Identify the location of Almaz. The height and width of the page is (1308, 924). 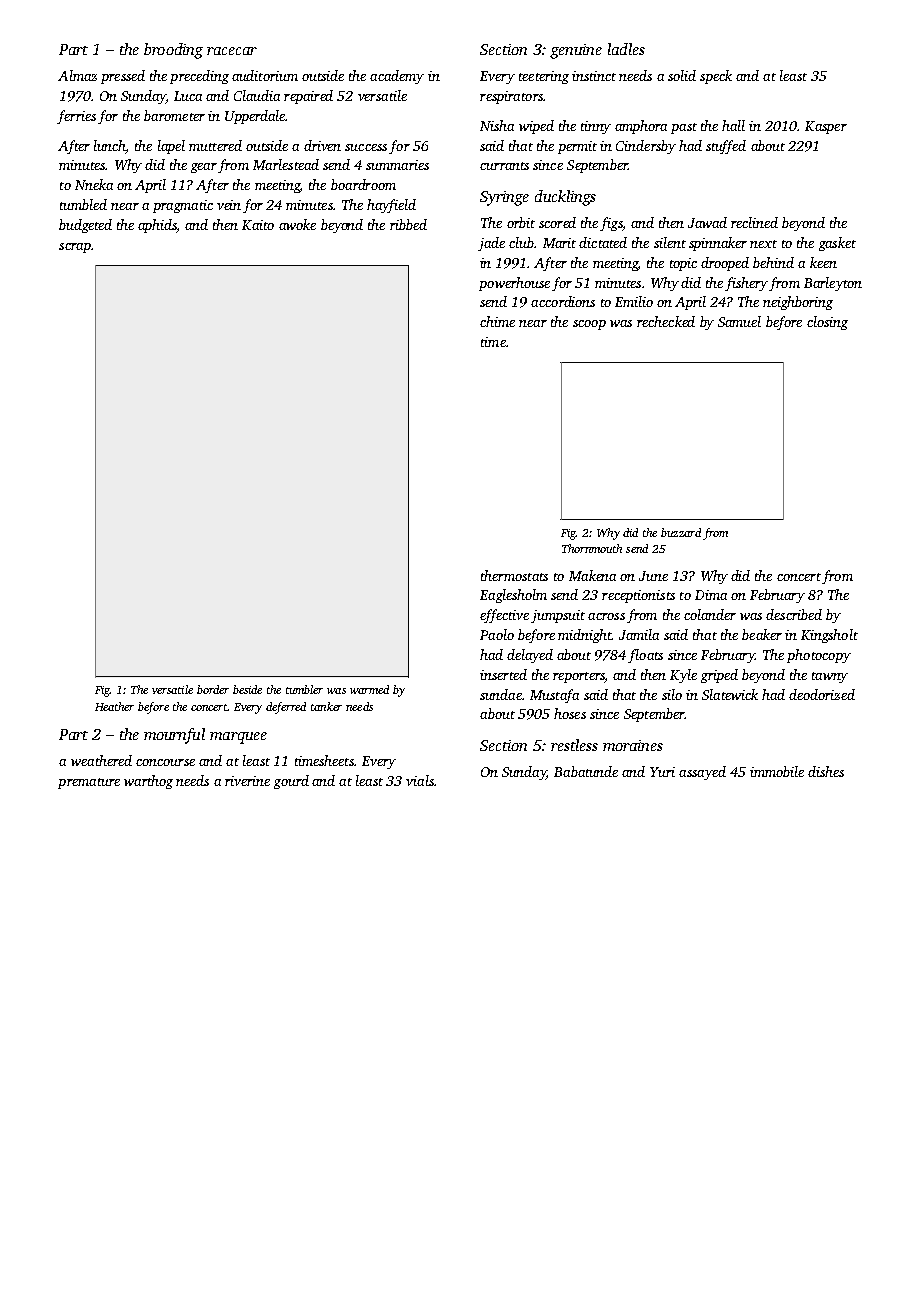
(77, 75).
